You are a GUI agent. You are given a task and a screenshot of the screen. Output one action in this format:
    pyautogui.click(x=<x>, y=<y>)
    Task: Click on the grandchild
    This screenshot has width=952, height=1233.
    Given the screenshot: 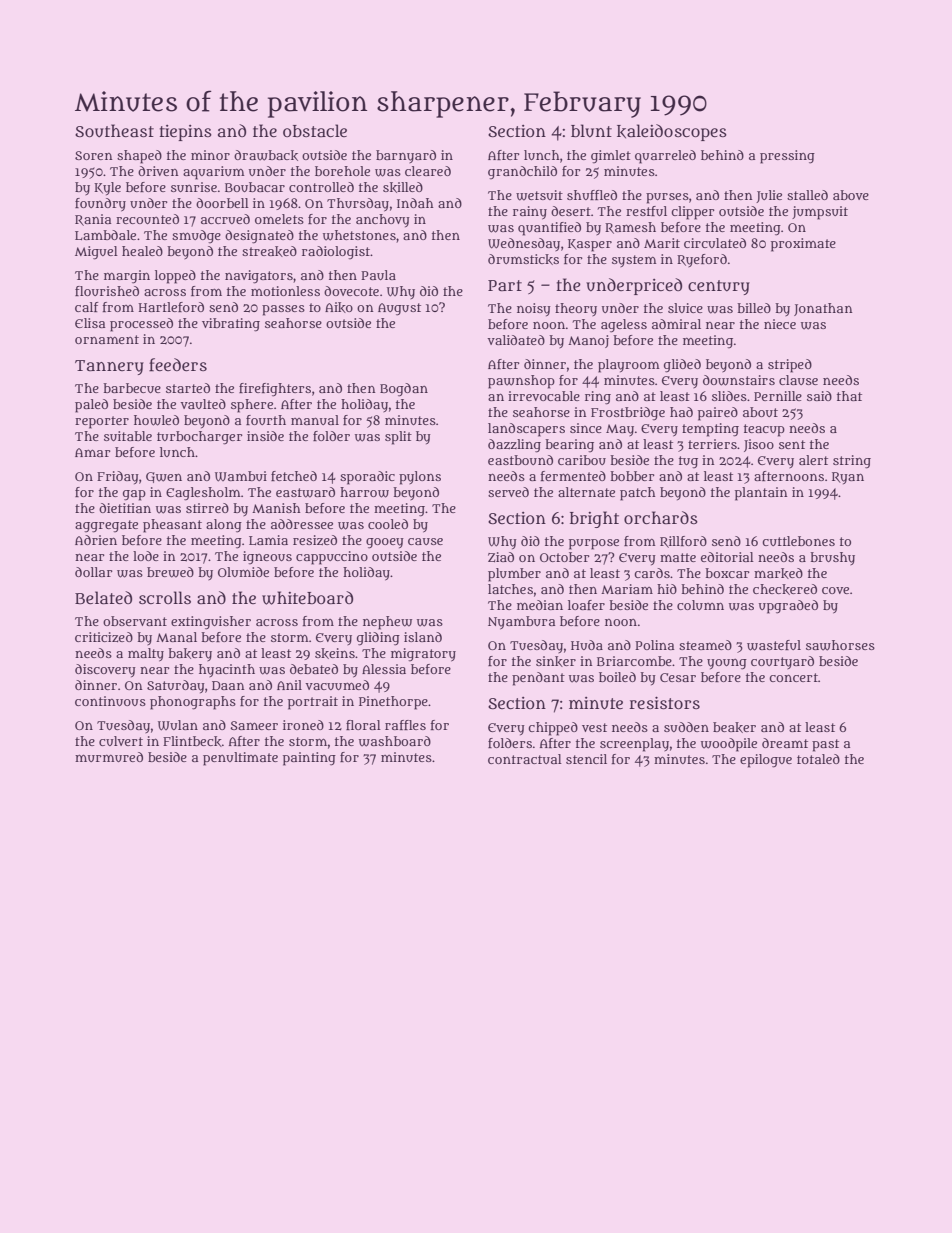 What is the action you would take?
    pyautogui.click(x=522, y=172)
